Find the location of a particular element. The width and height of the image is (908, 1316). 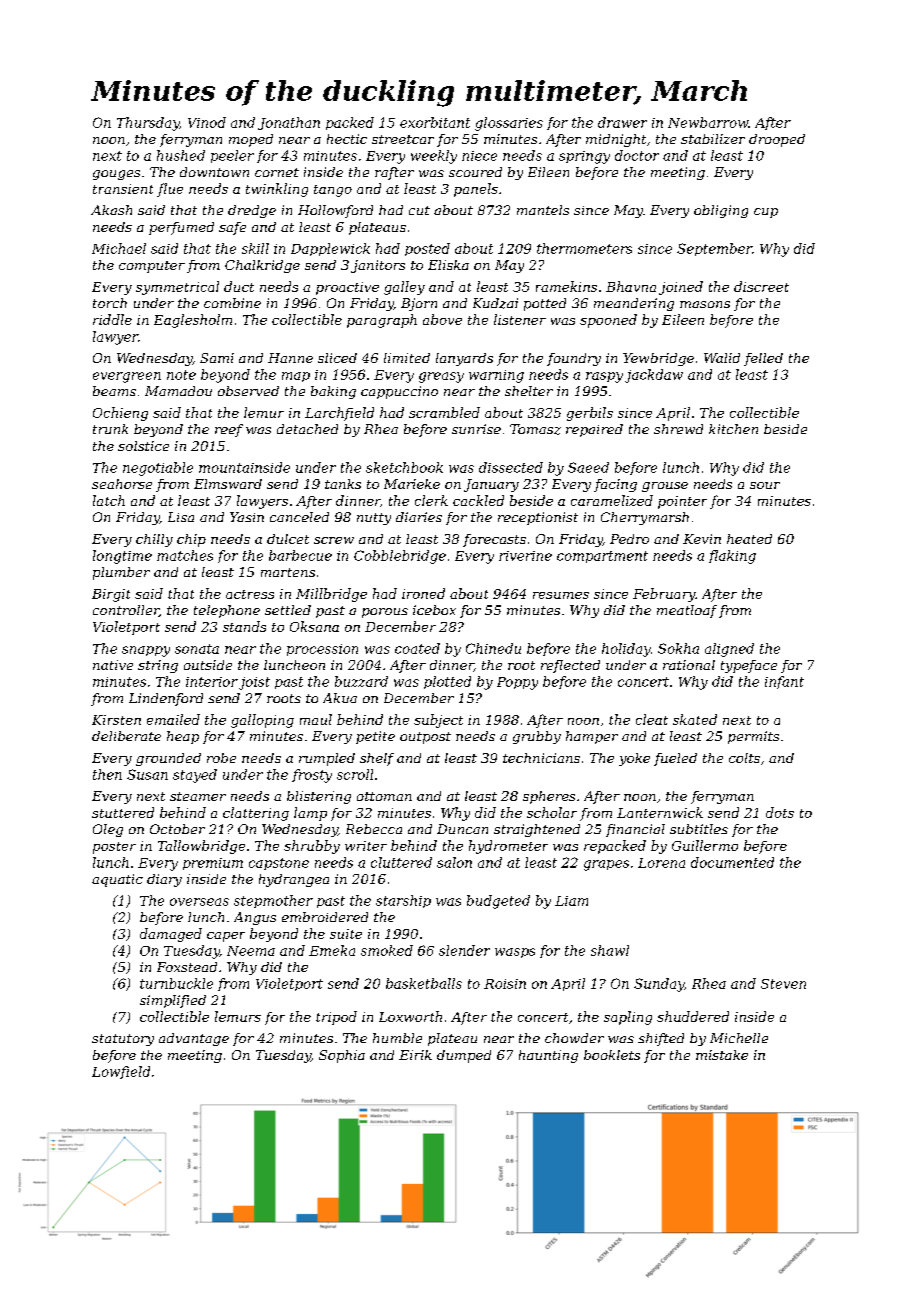

Vinod is located at coordinates (207, 122).
